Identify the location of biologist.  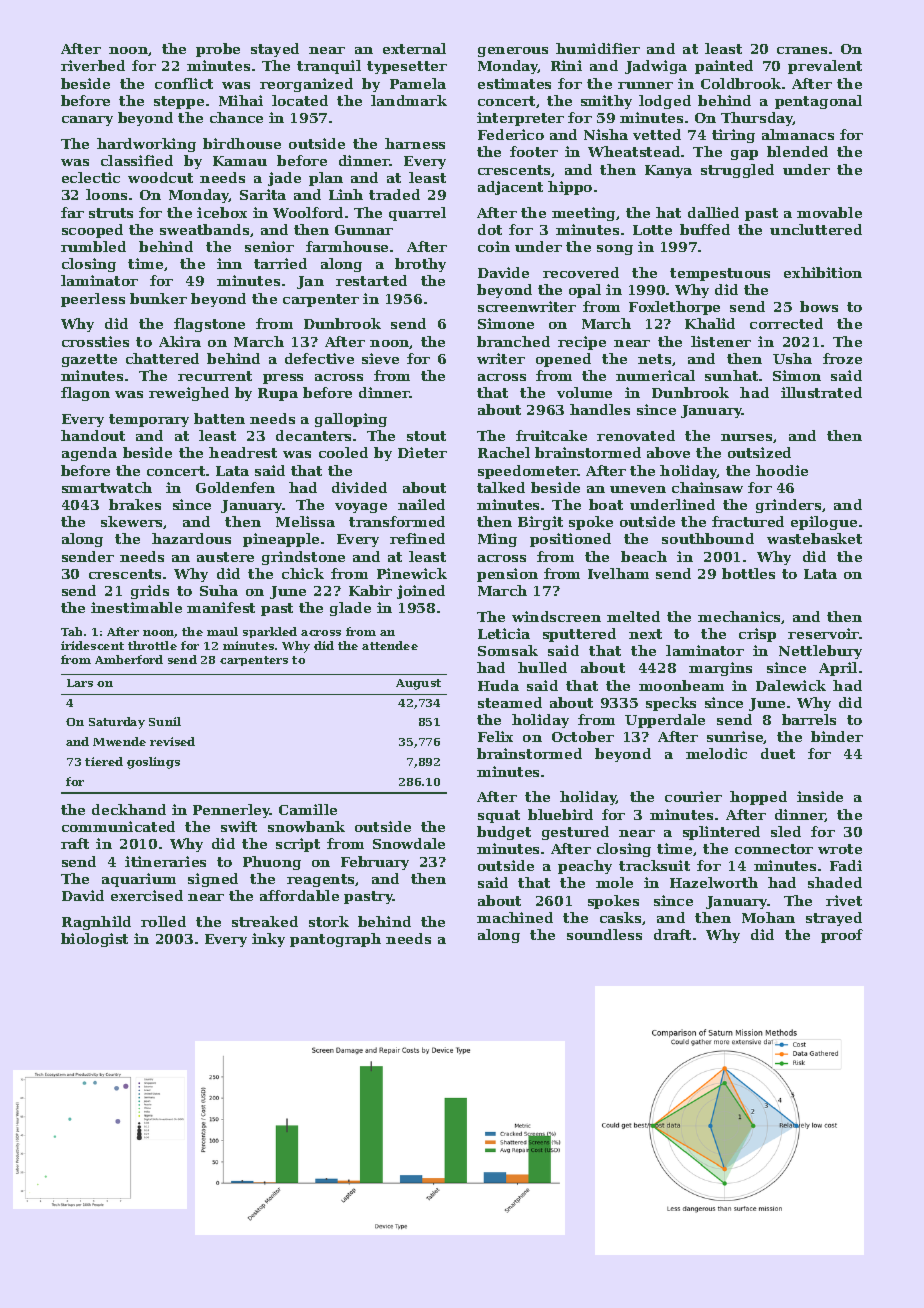
(94, 940).
